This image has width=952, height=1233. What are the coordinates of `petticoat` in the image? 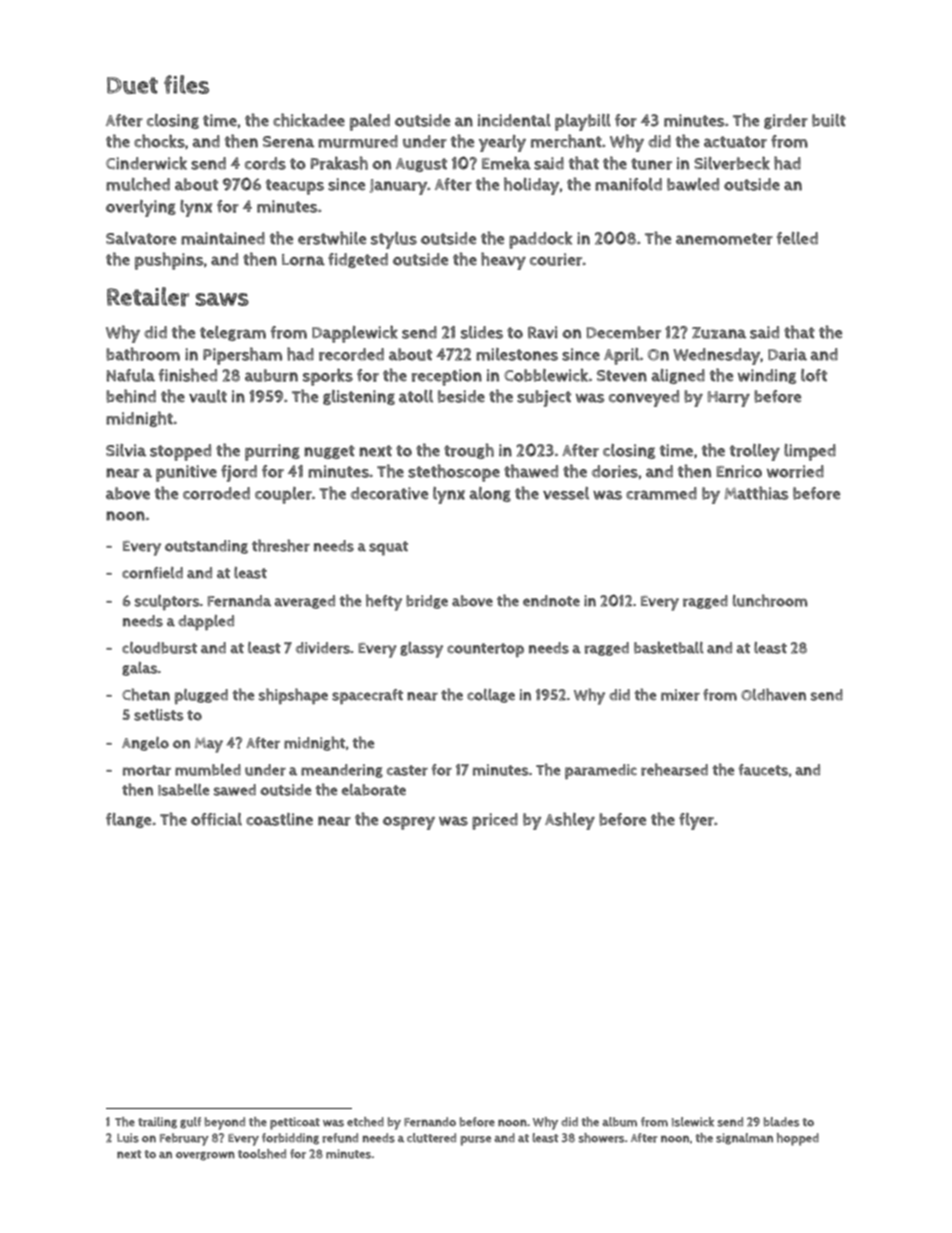 It's located at (295, 1123).
